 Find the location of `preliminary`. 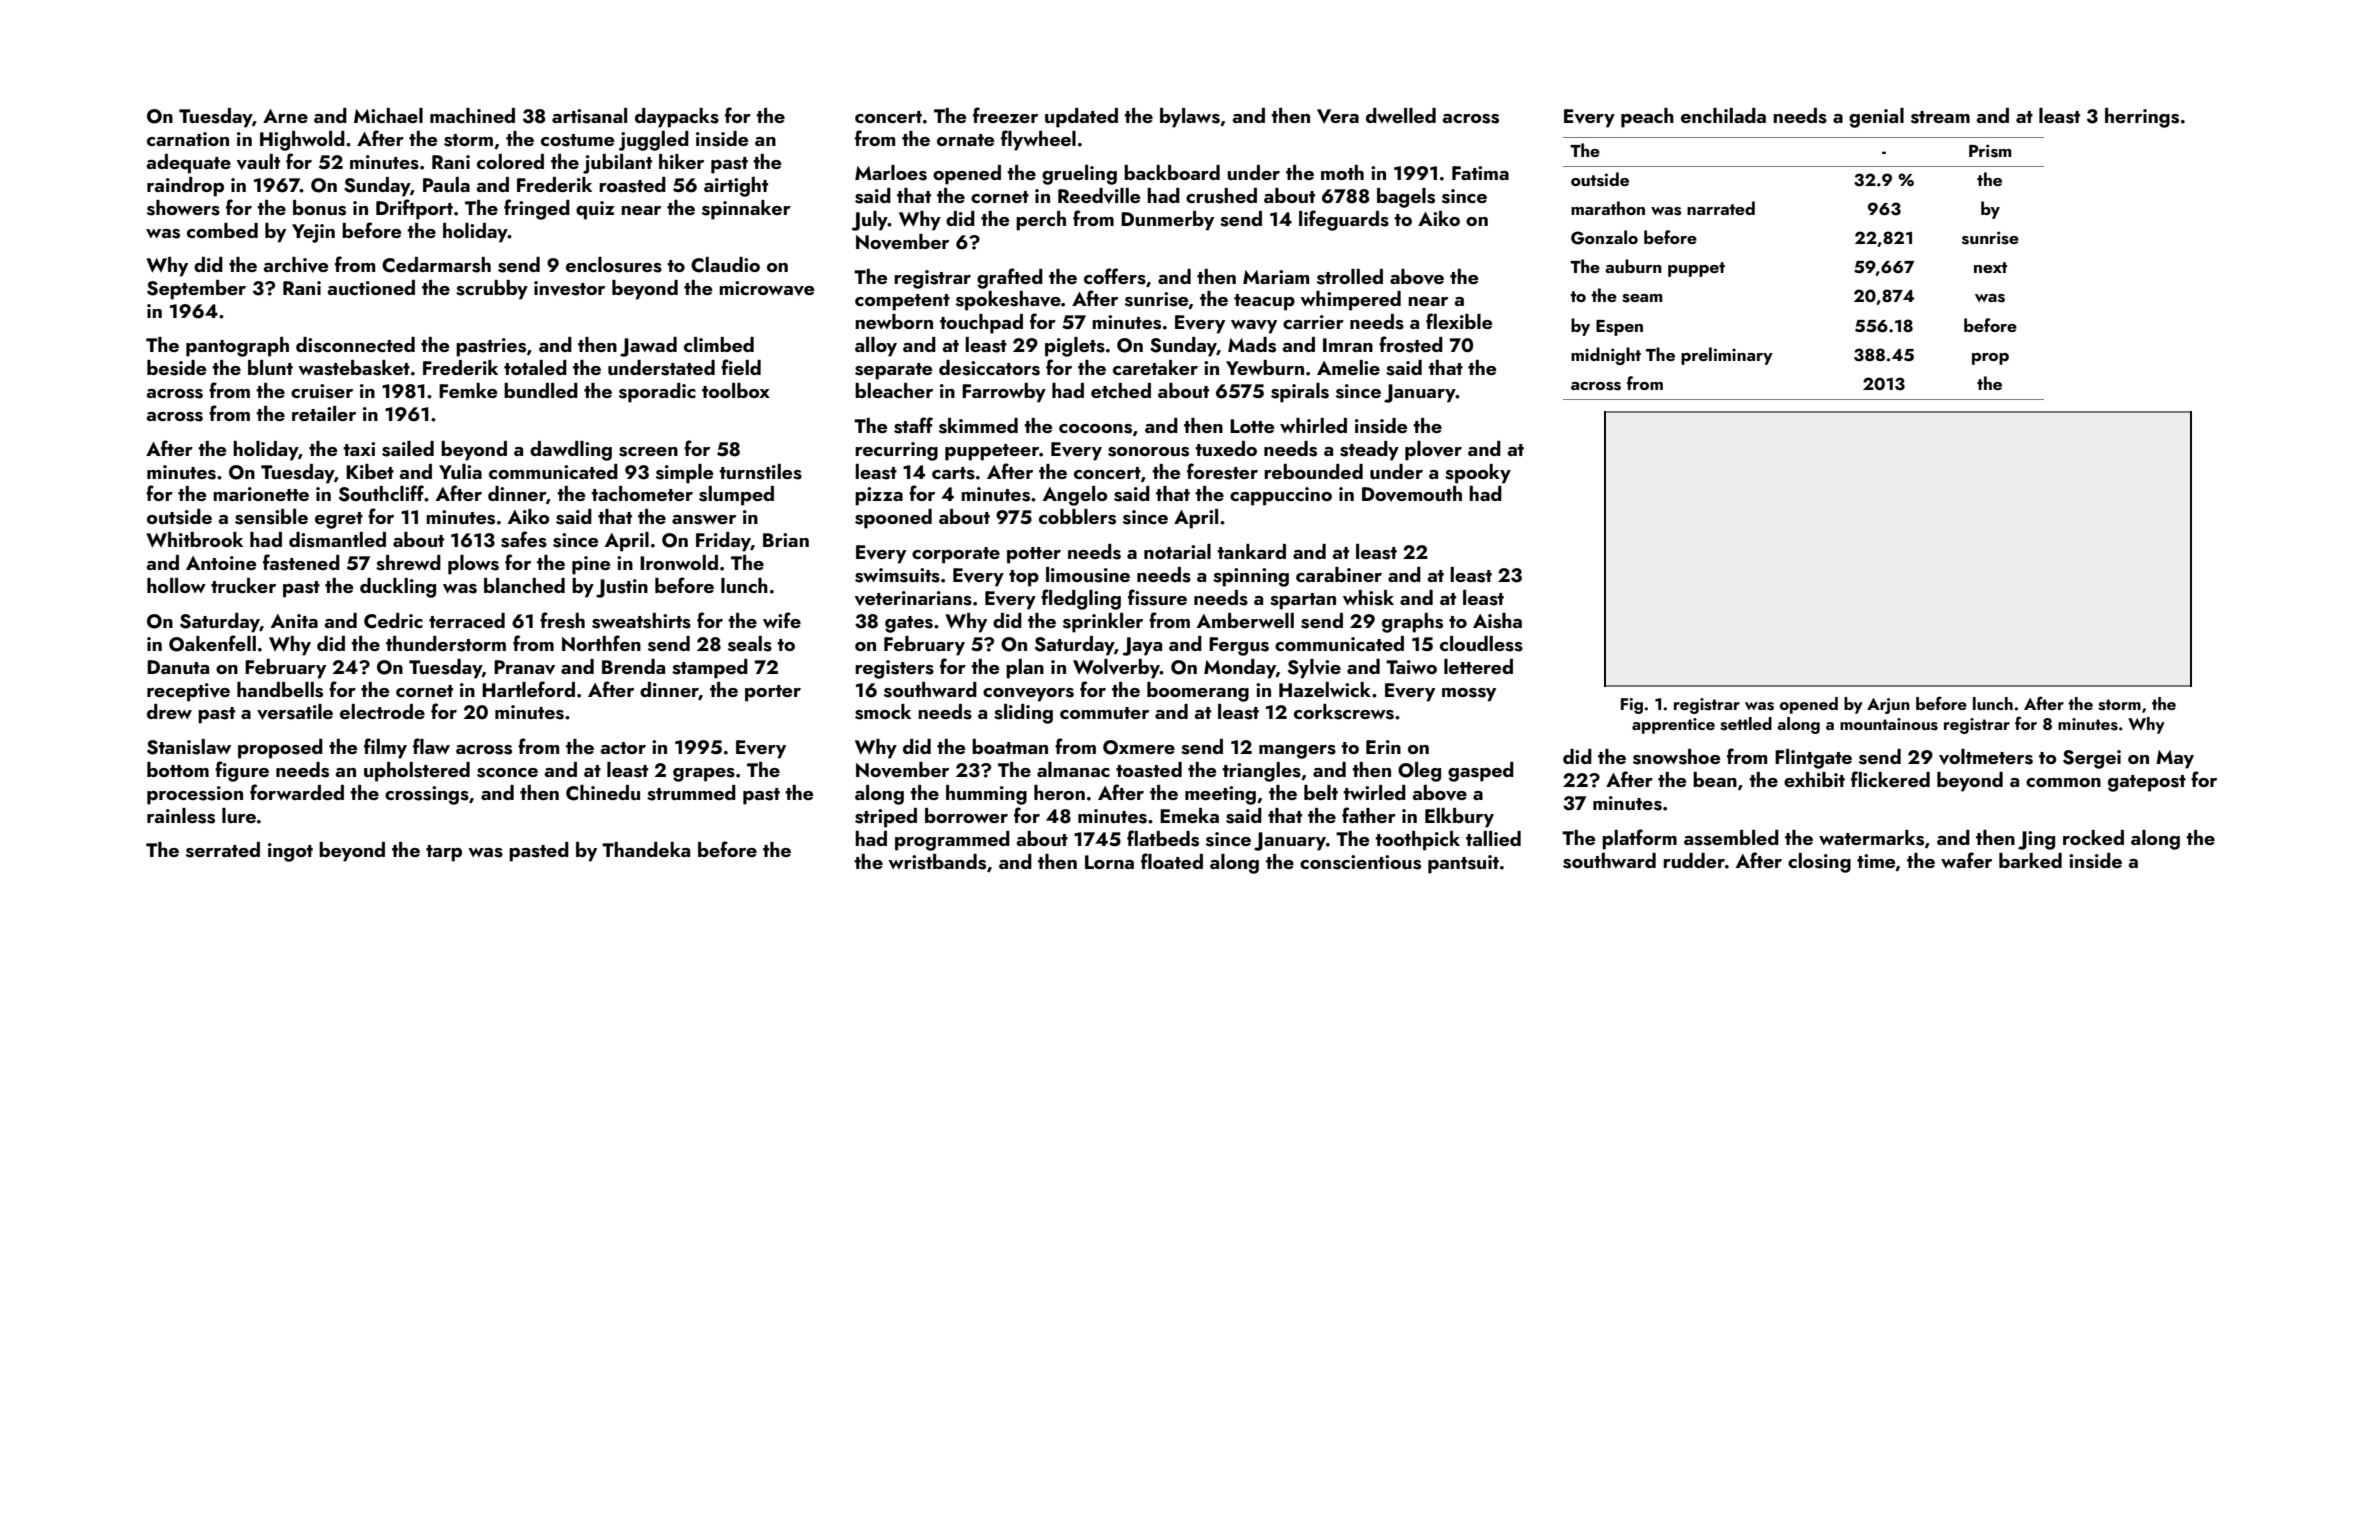

preliminary is located at coordinates (1727, 356).
